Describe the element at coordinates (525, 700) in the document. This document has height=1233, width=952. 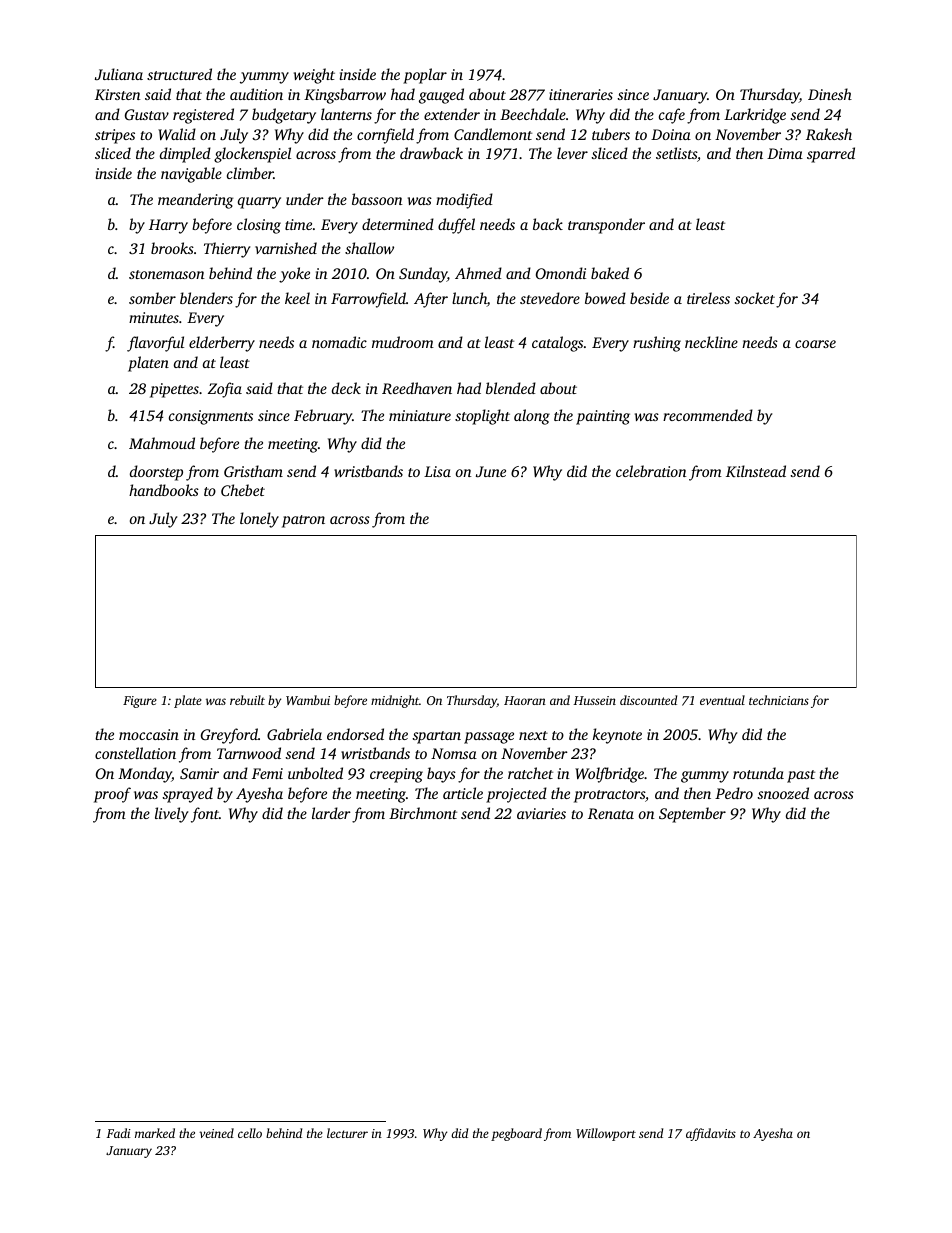
I see `Haoran` at that location.
